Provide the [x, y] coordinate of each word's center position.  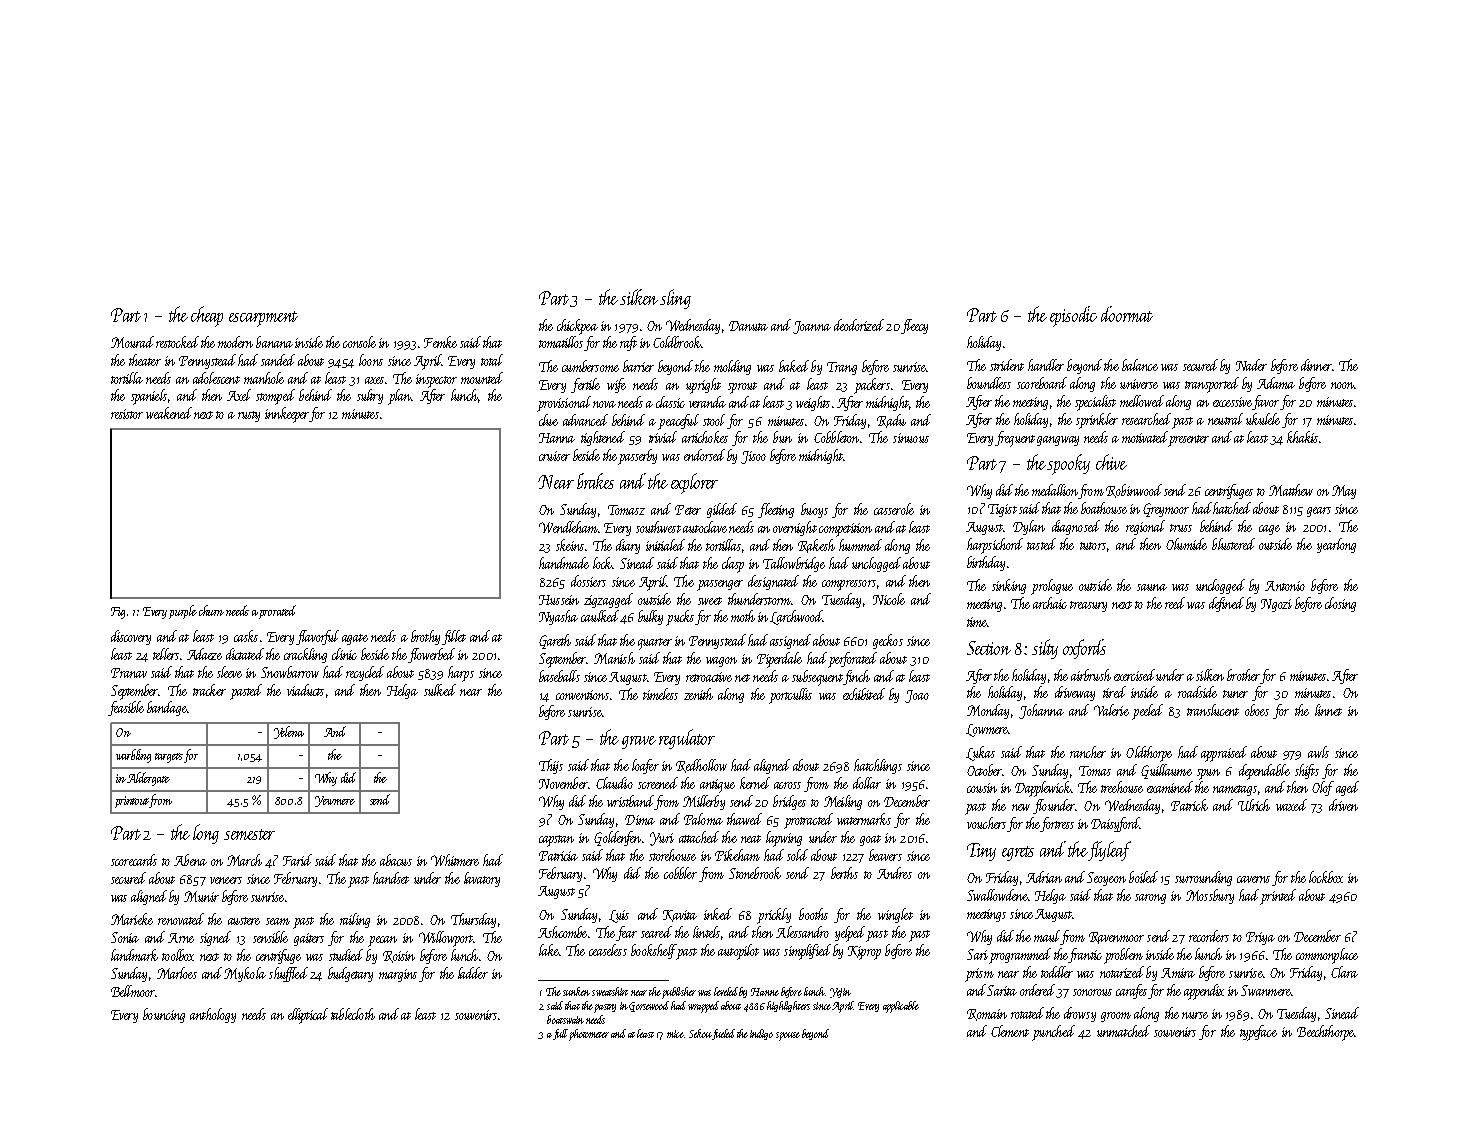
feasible [126, 708]
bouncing [164, 1015]
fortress [1057, 824]
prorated [277, 612]
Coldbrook [677, 342]
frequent [1015, 439]
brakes [595, 481]
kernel [755, 783]
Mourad [132, 342]
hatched [1232, 508]
